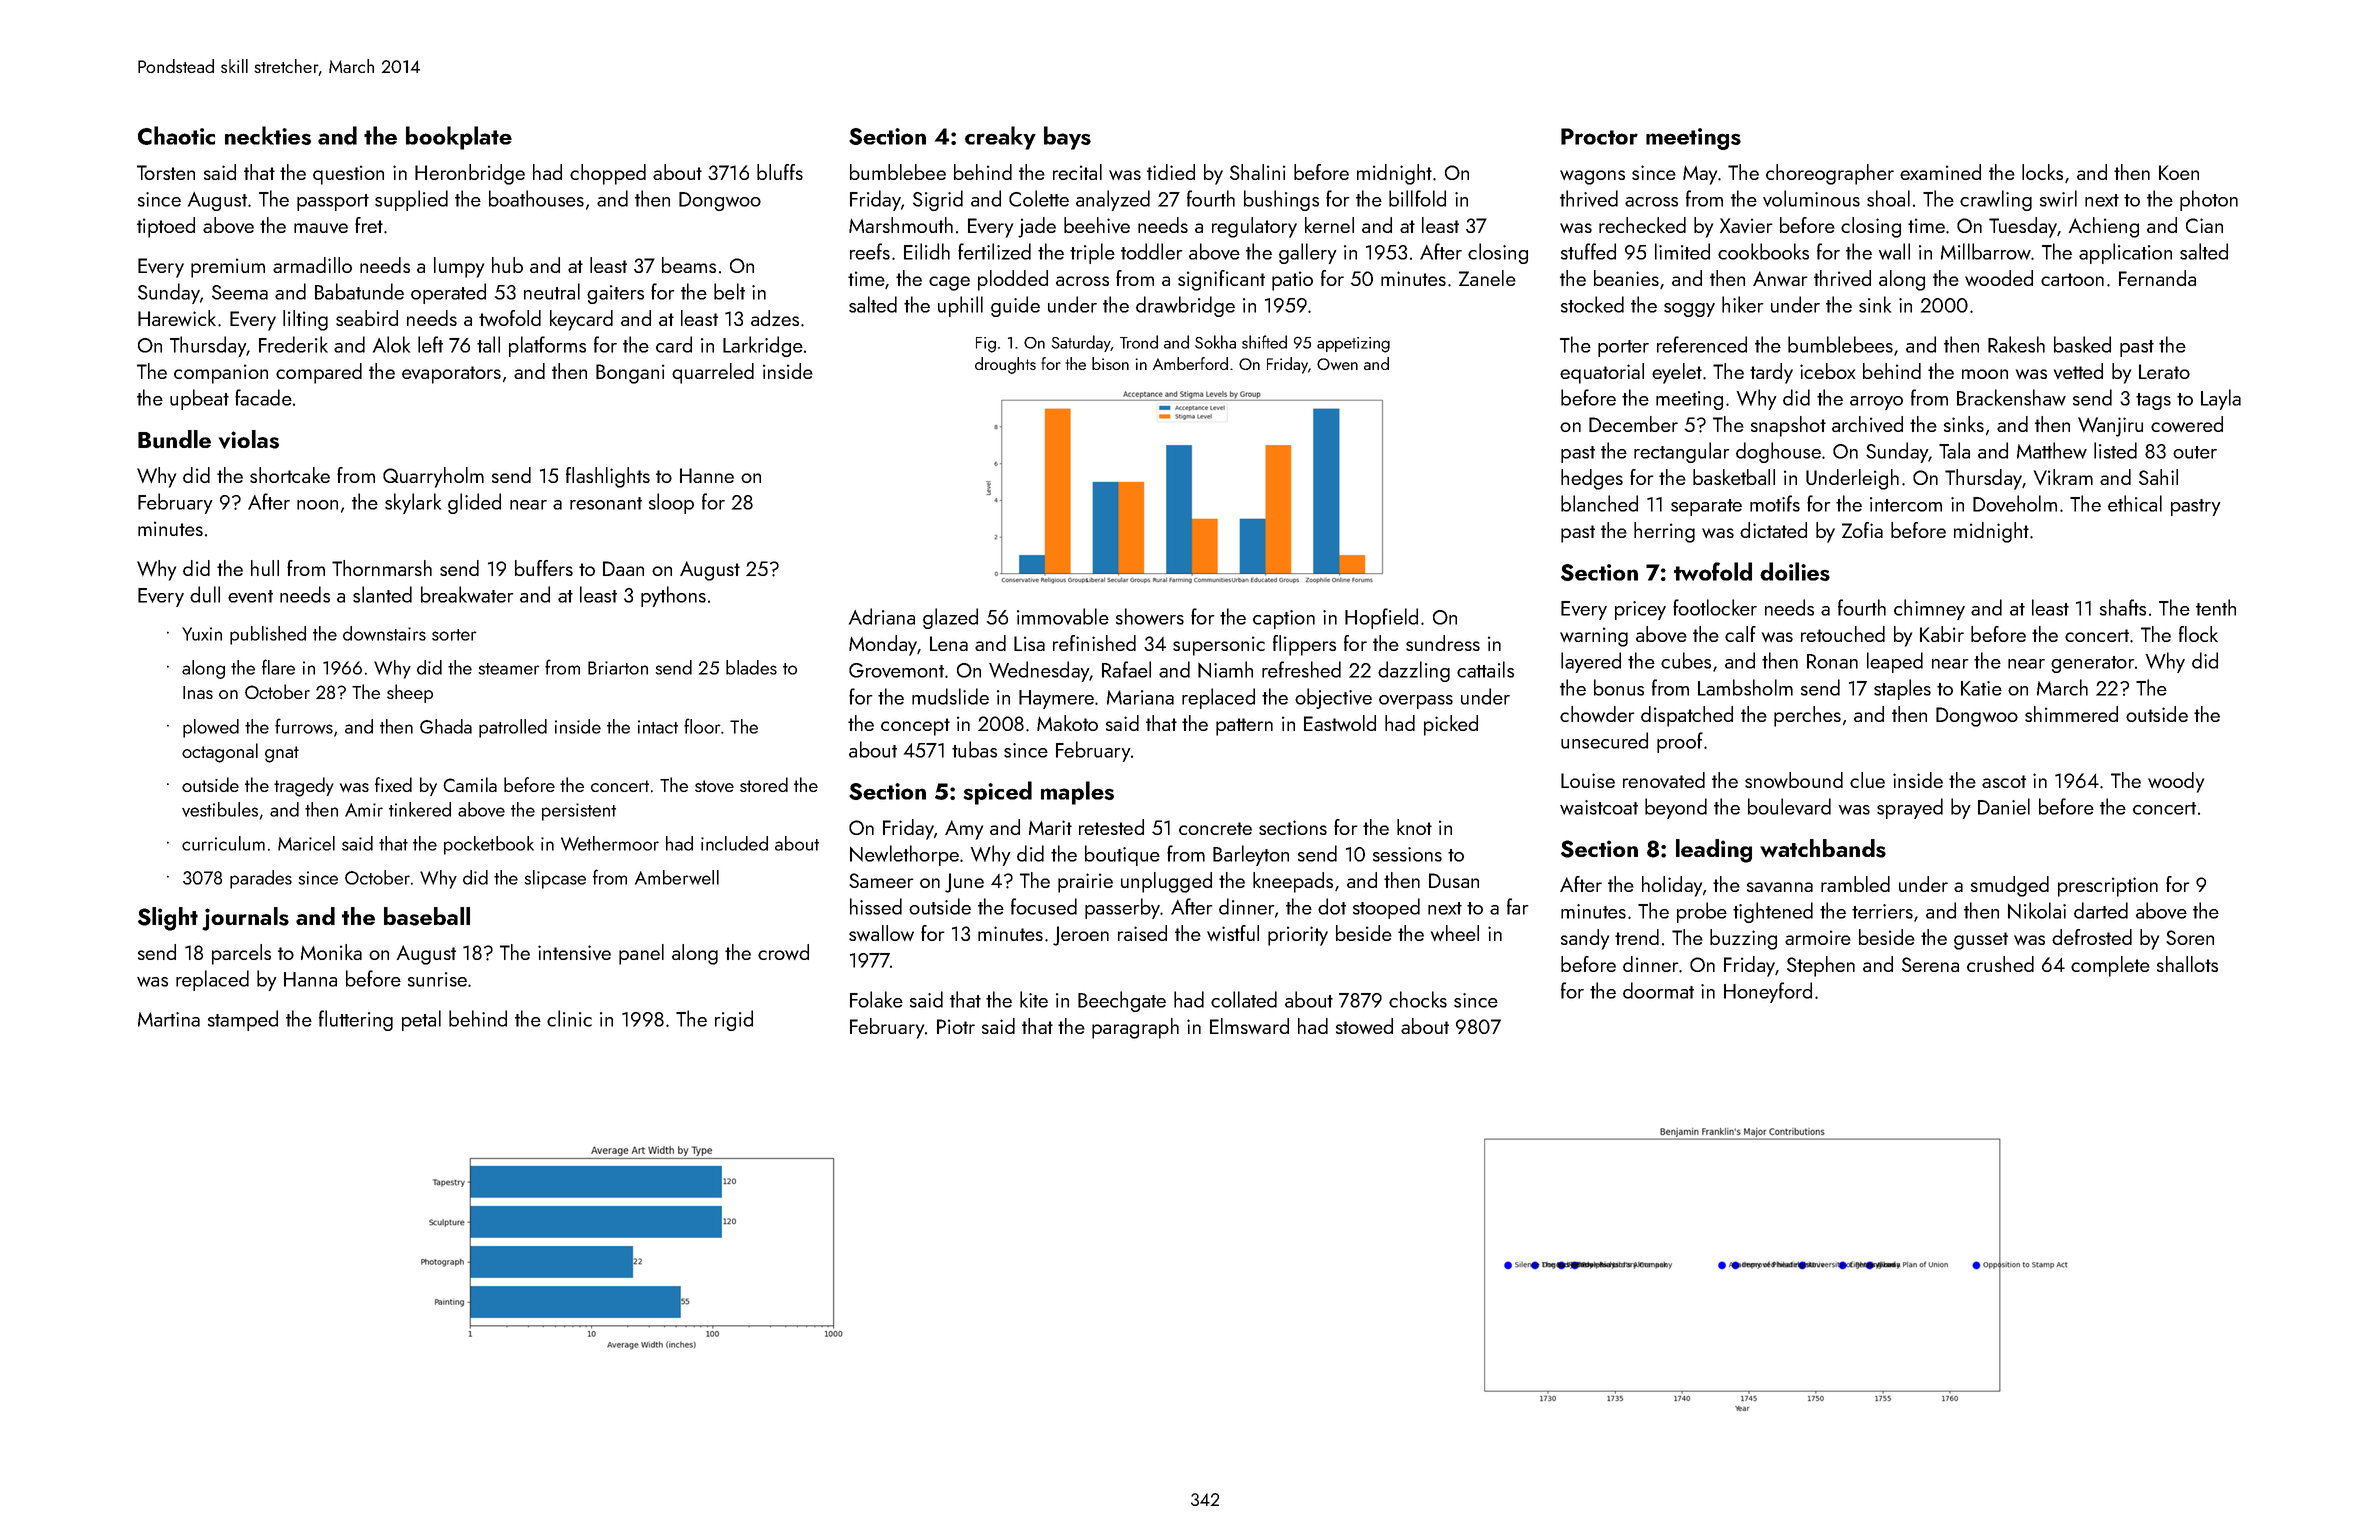 The height and width of the document is (1540, 2380). I want to click on Louise, so click(1588, 780).
